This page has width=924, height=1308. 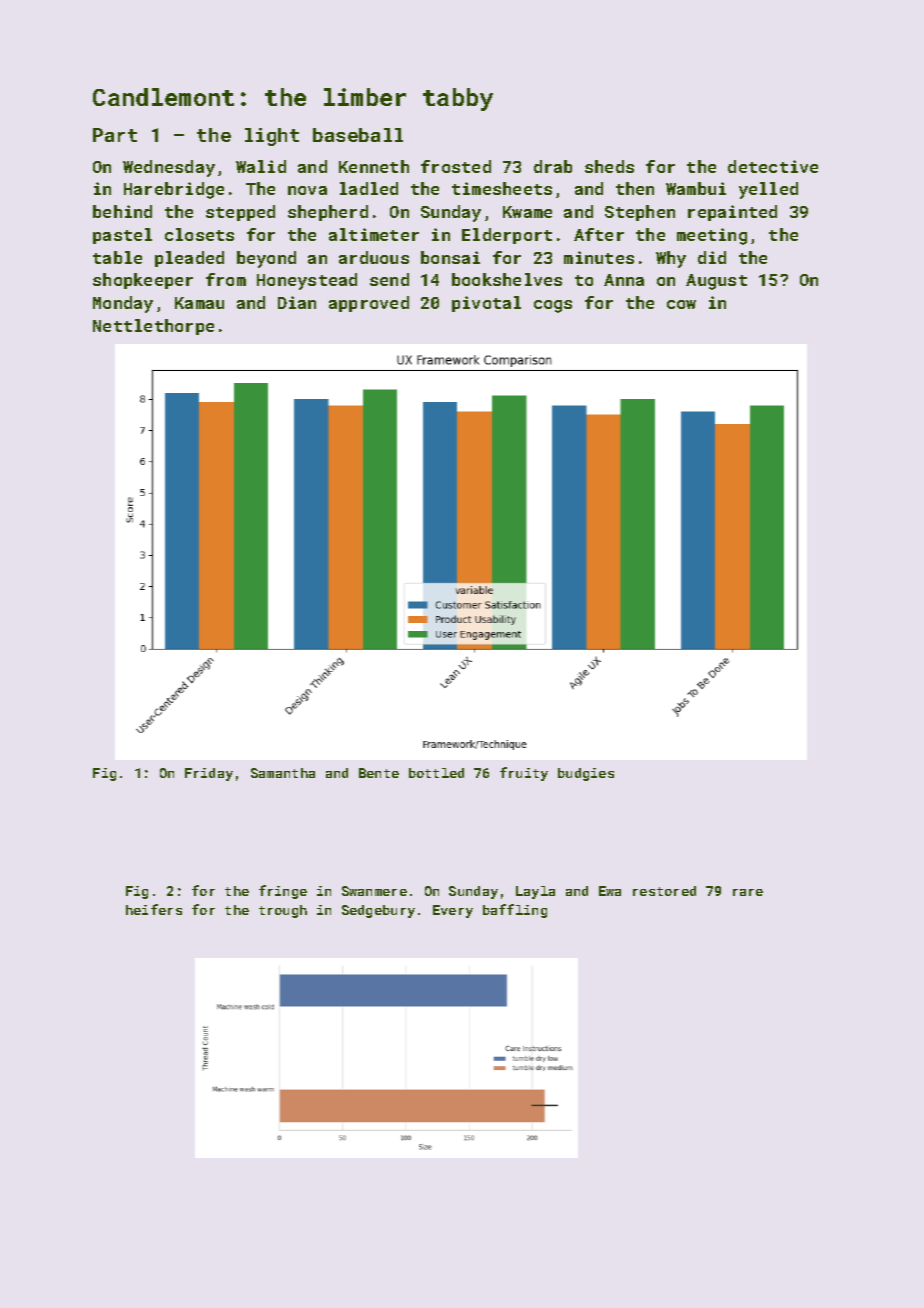 I want to click on heifers, so click(x=154, y=909).
